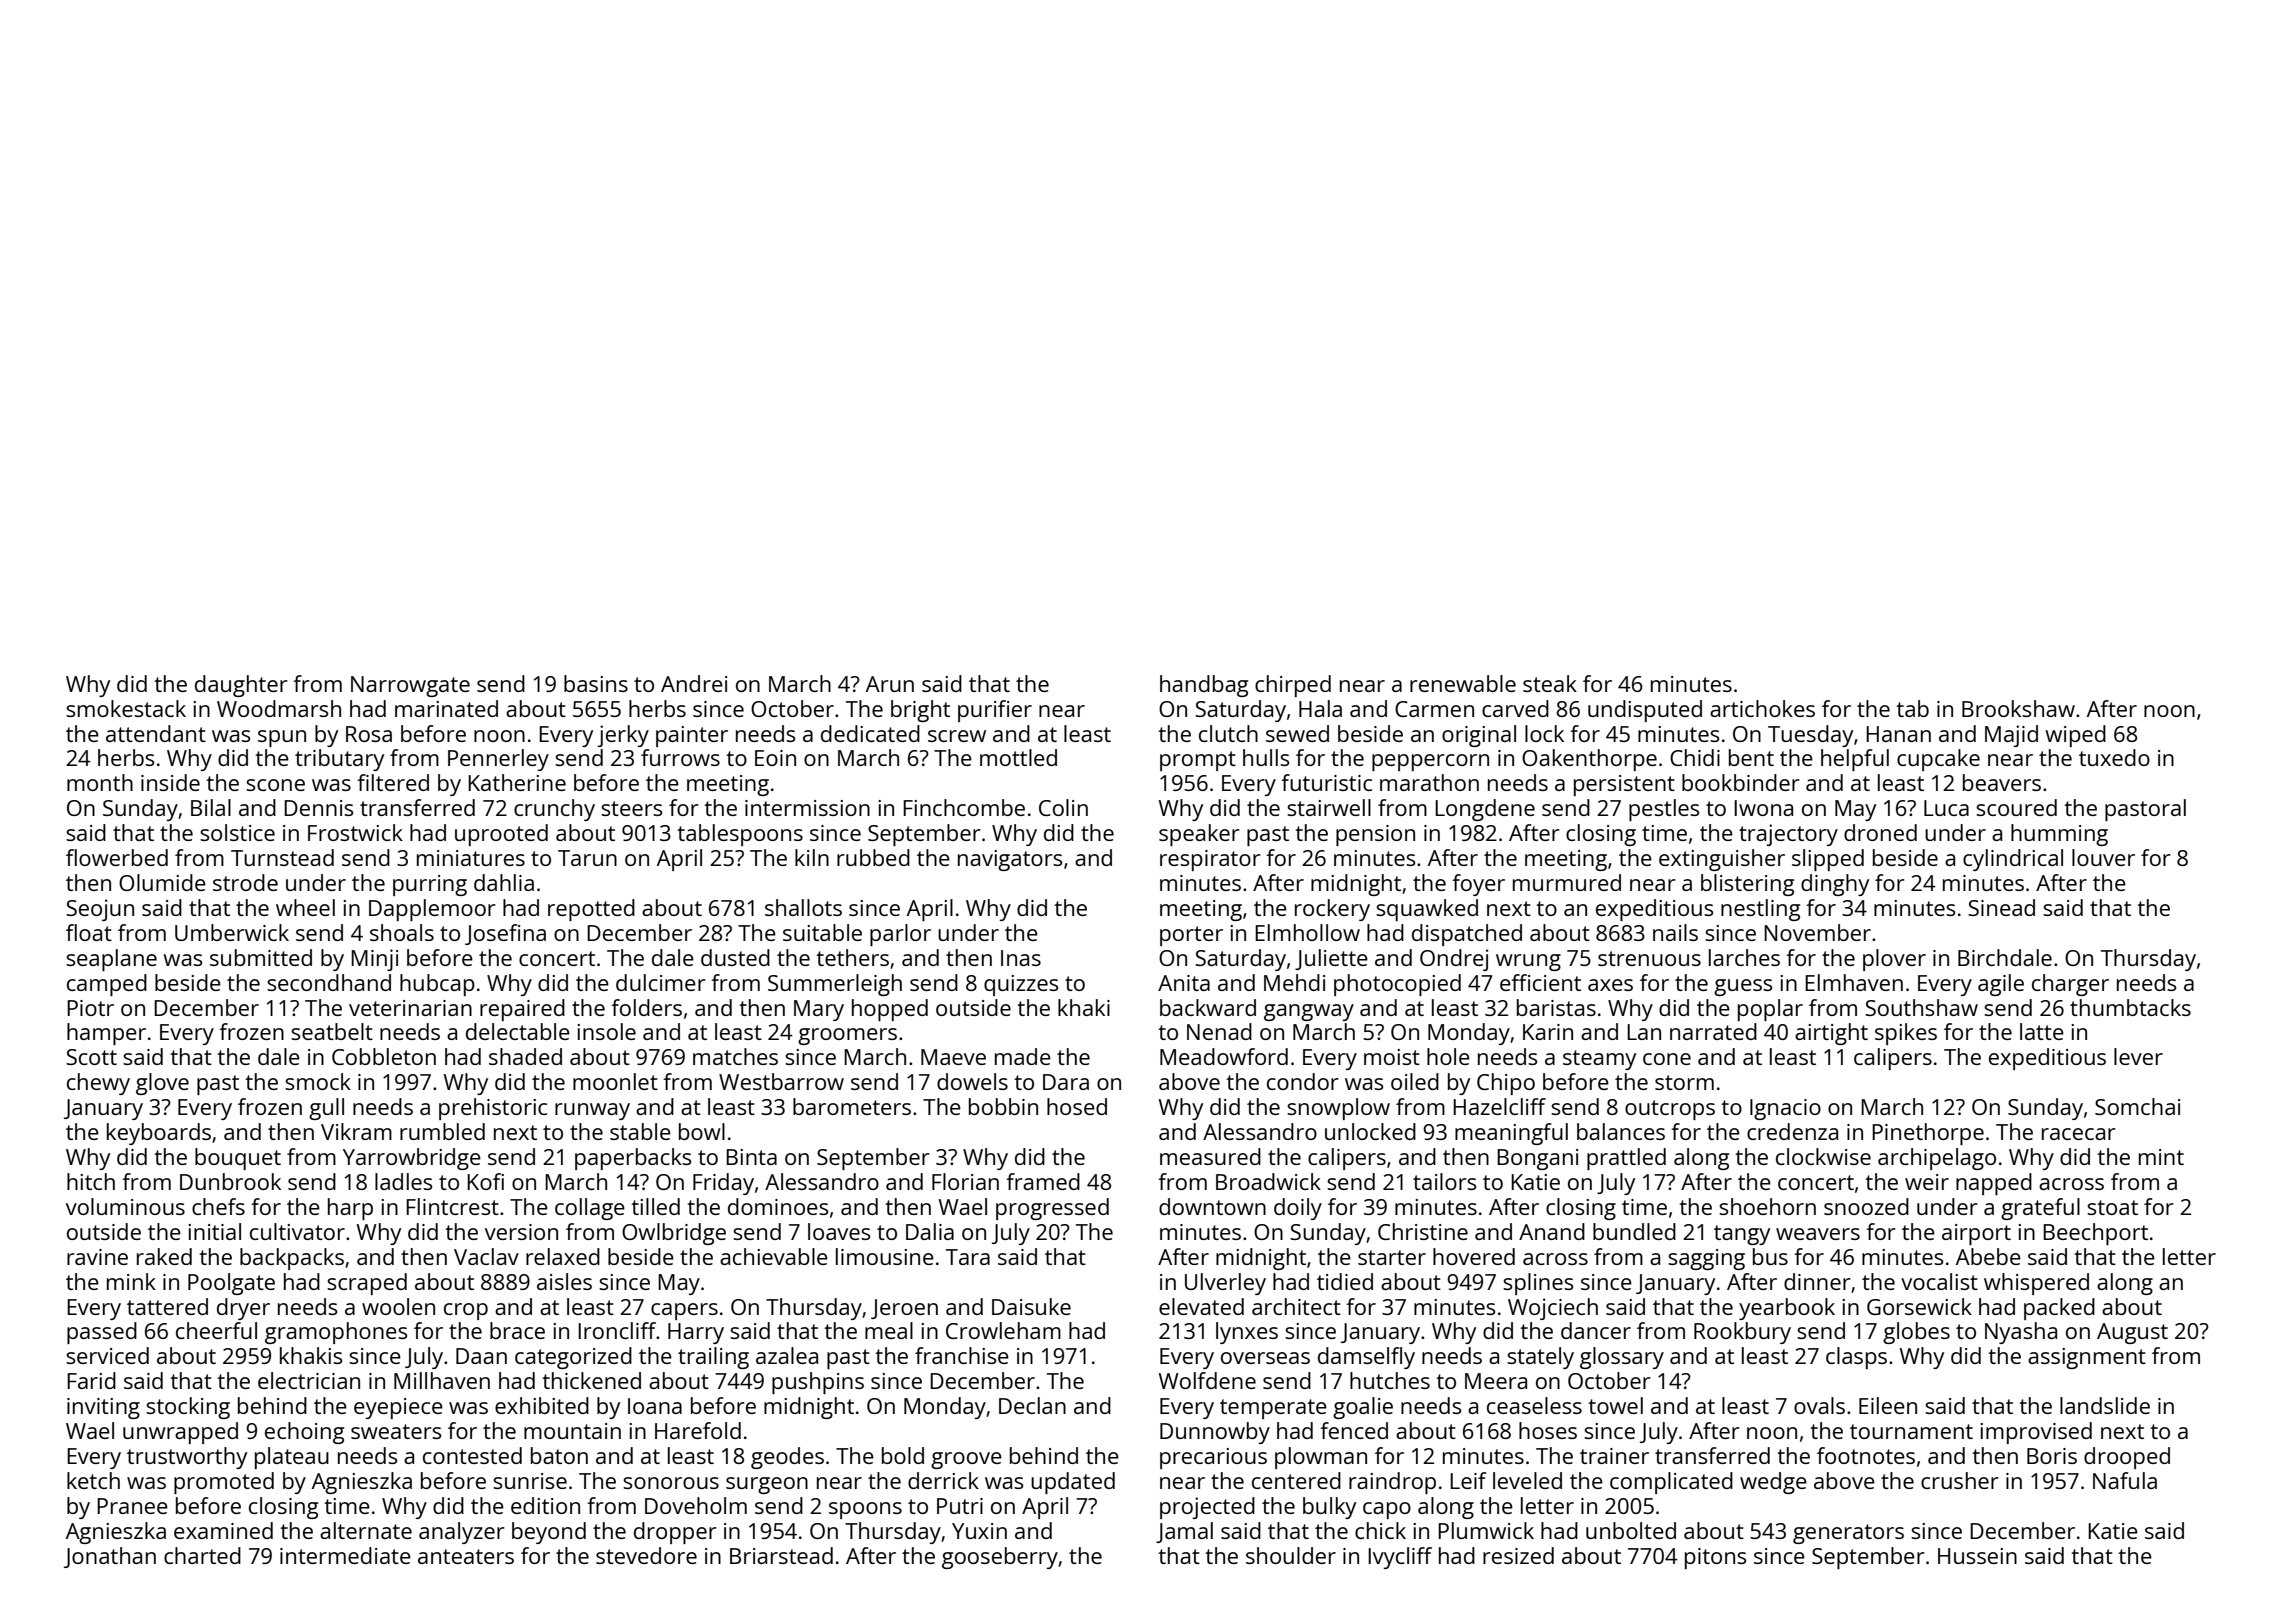 The height and width of the image is (1614, 2282). I want to click on bold, so click(903, 1455).
